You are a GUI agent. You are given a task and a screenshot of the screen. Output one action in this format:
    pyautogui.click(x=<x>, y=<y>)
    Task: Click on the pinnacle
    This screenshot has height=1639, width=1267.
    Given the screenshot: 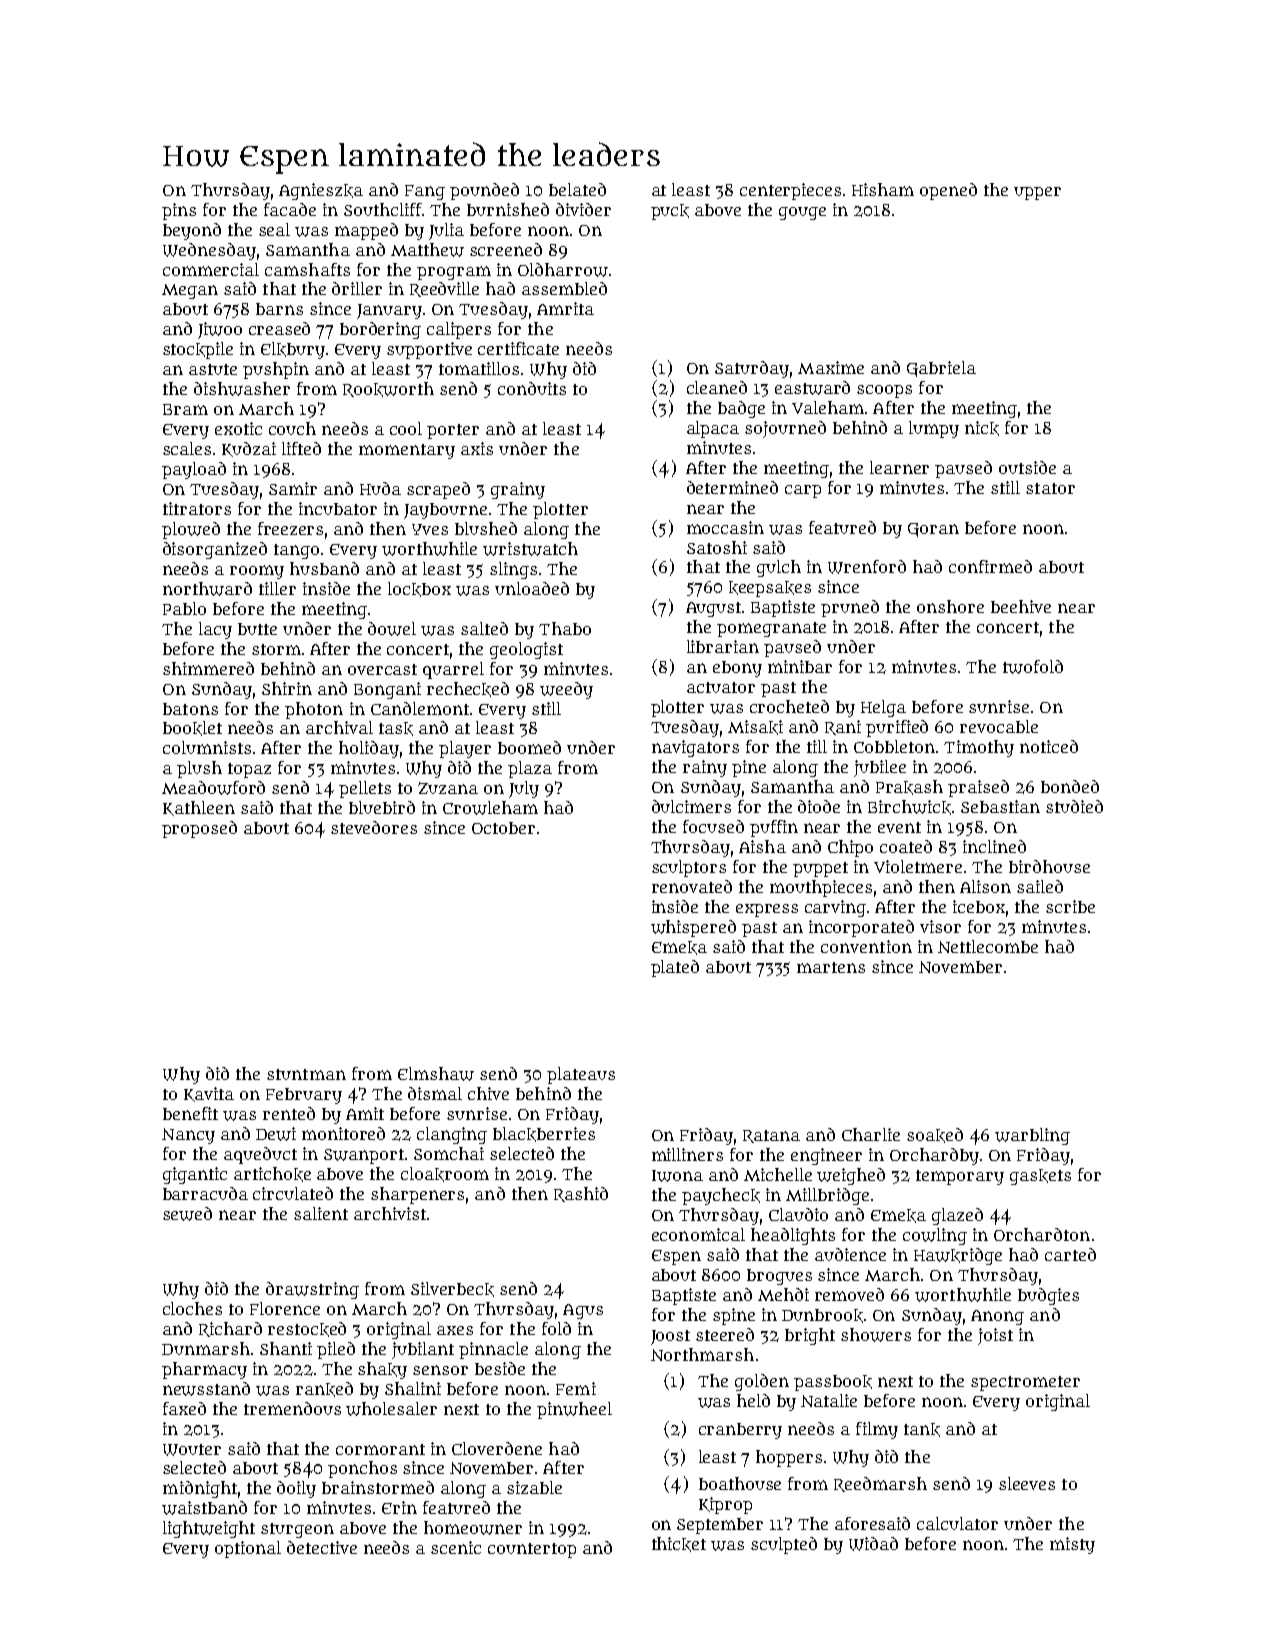 What is the action you would take?
    pyautogui.click(x=493, y=1350)
